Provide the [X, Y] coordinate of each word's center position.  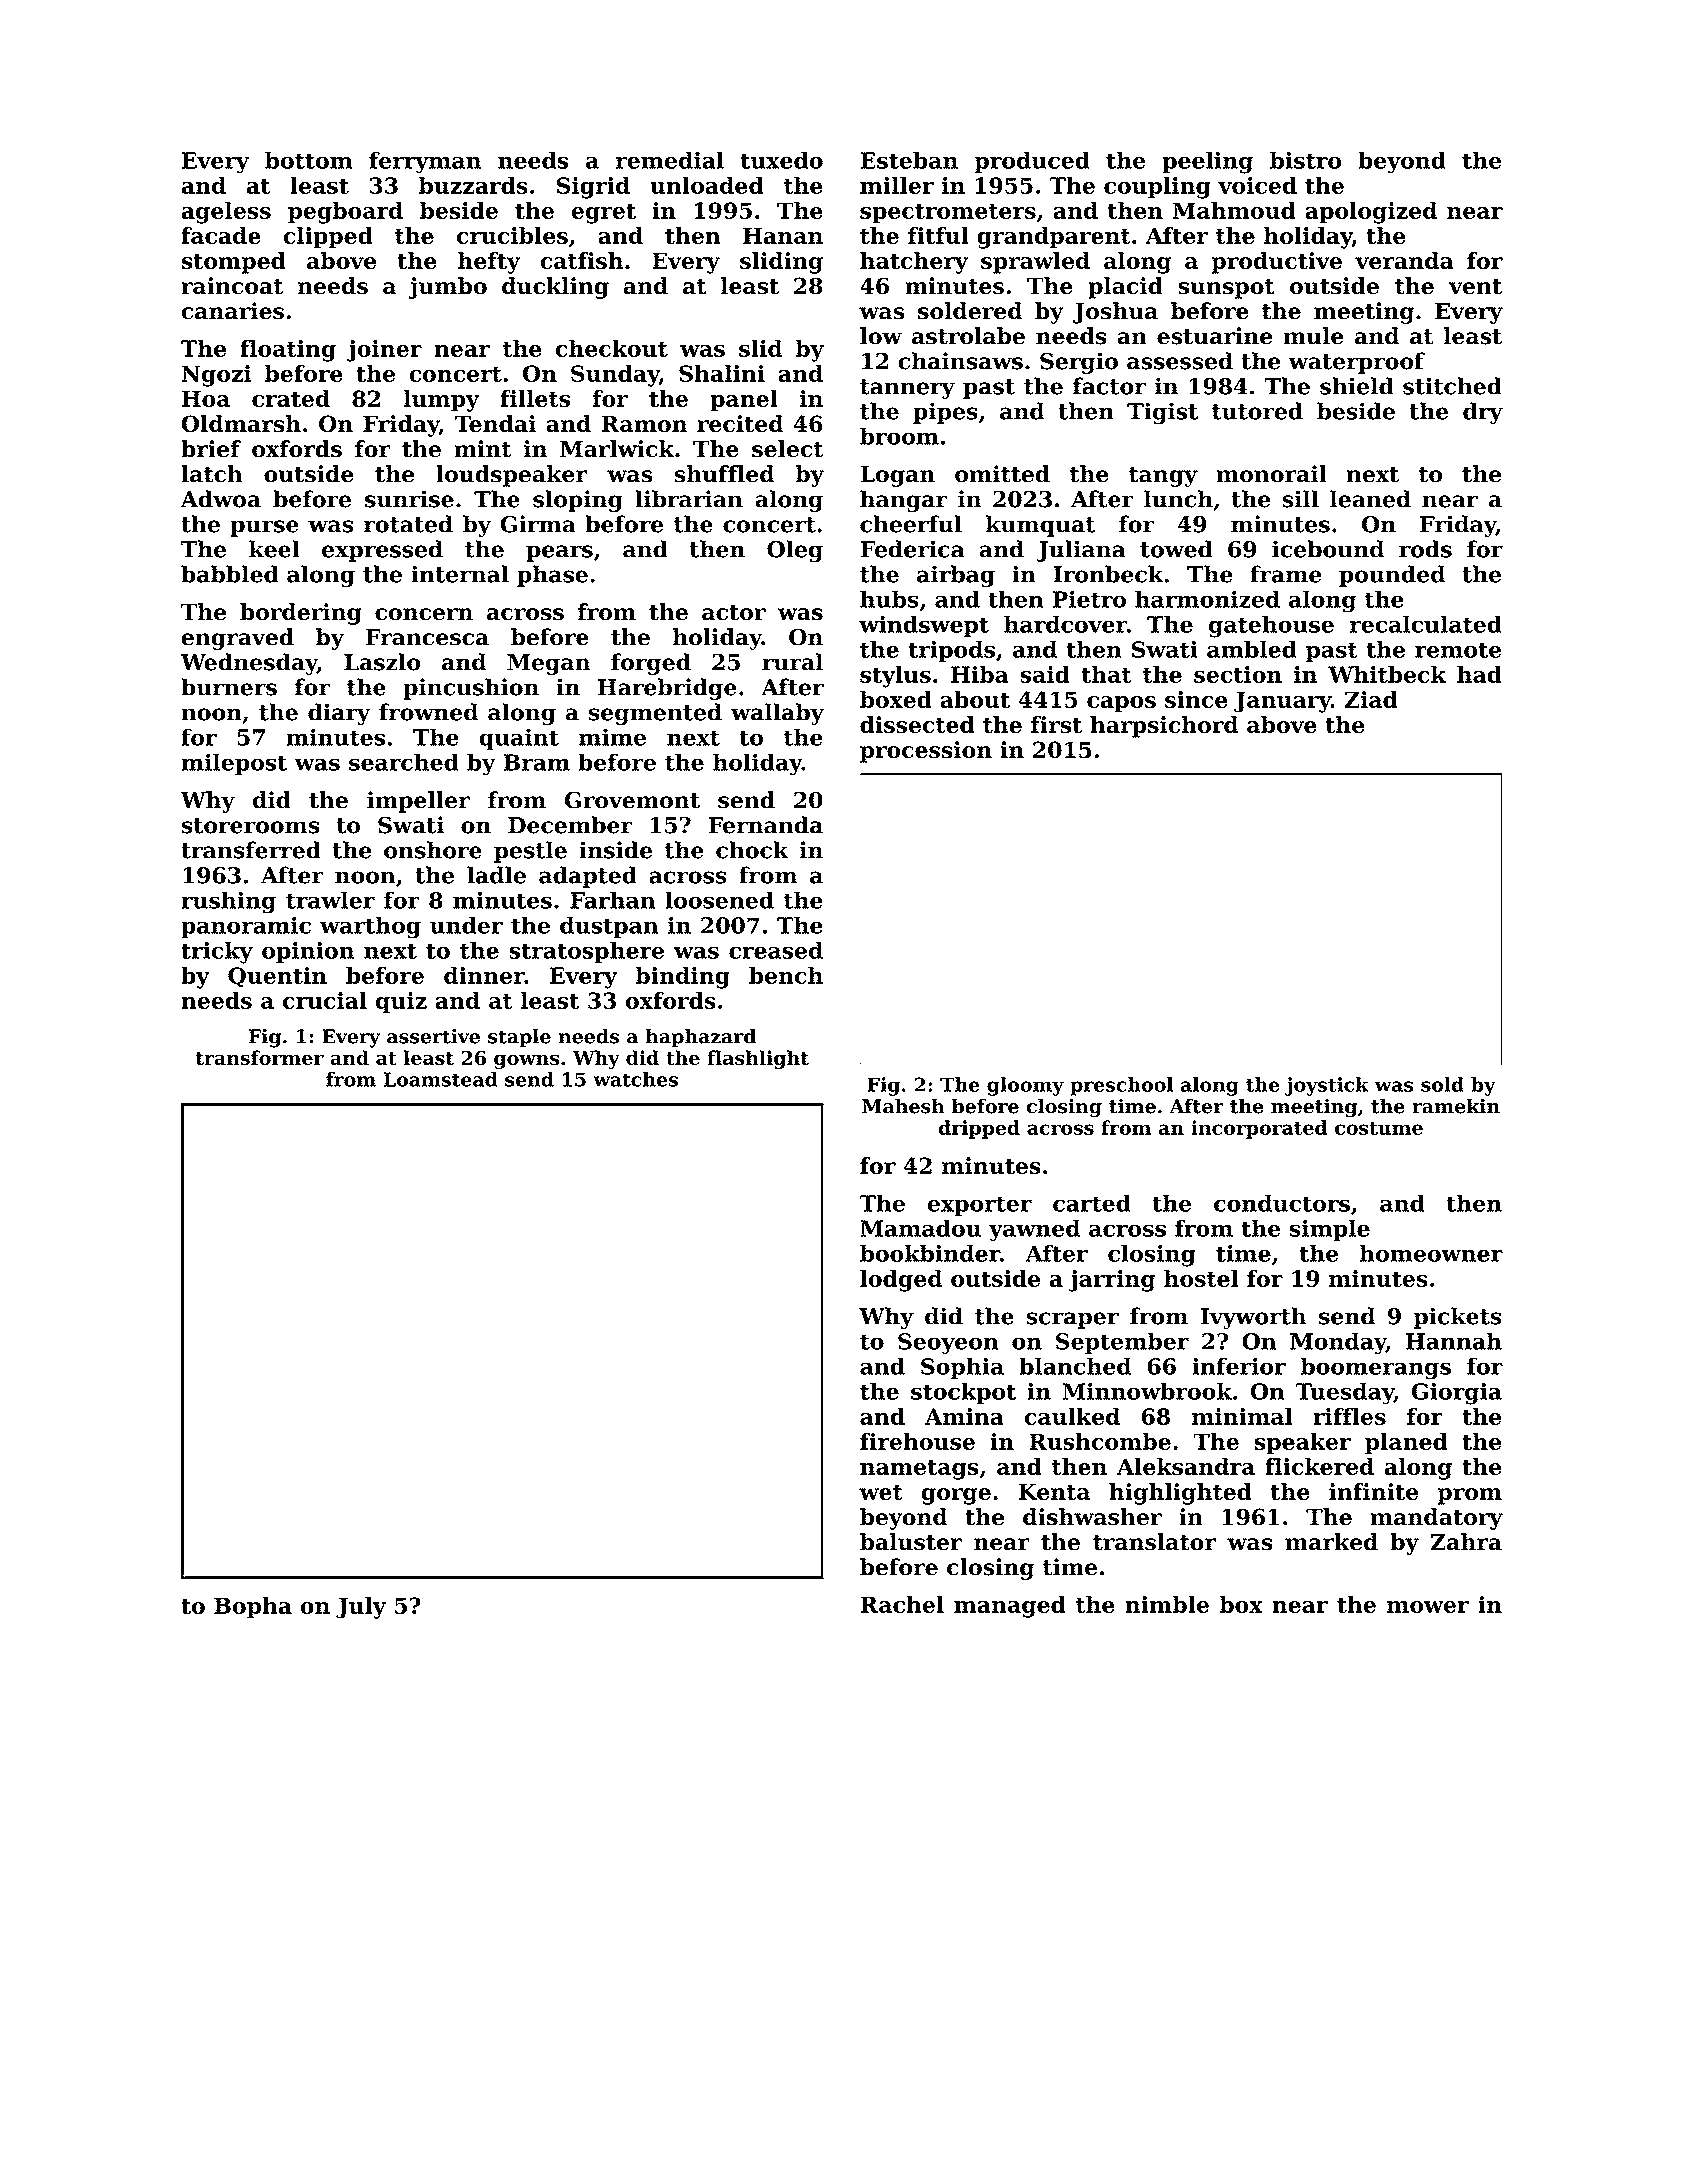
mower [1428, 1607]
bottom [308, 160]
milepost [234, 764]
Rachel [902, 1604]
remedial [669, 160]
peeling [1207, 162]
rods [1425, 549]
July [361, 1608]
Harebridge [667, 689]
